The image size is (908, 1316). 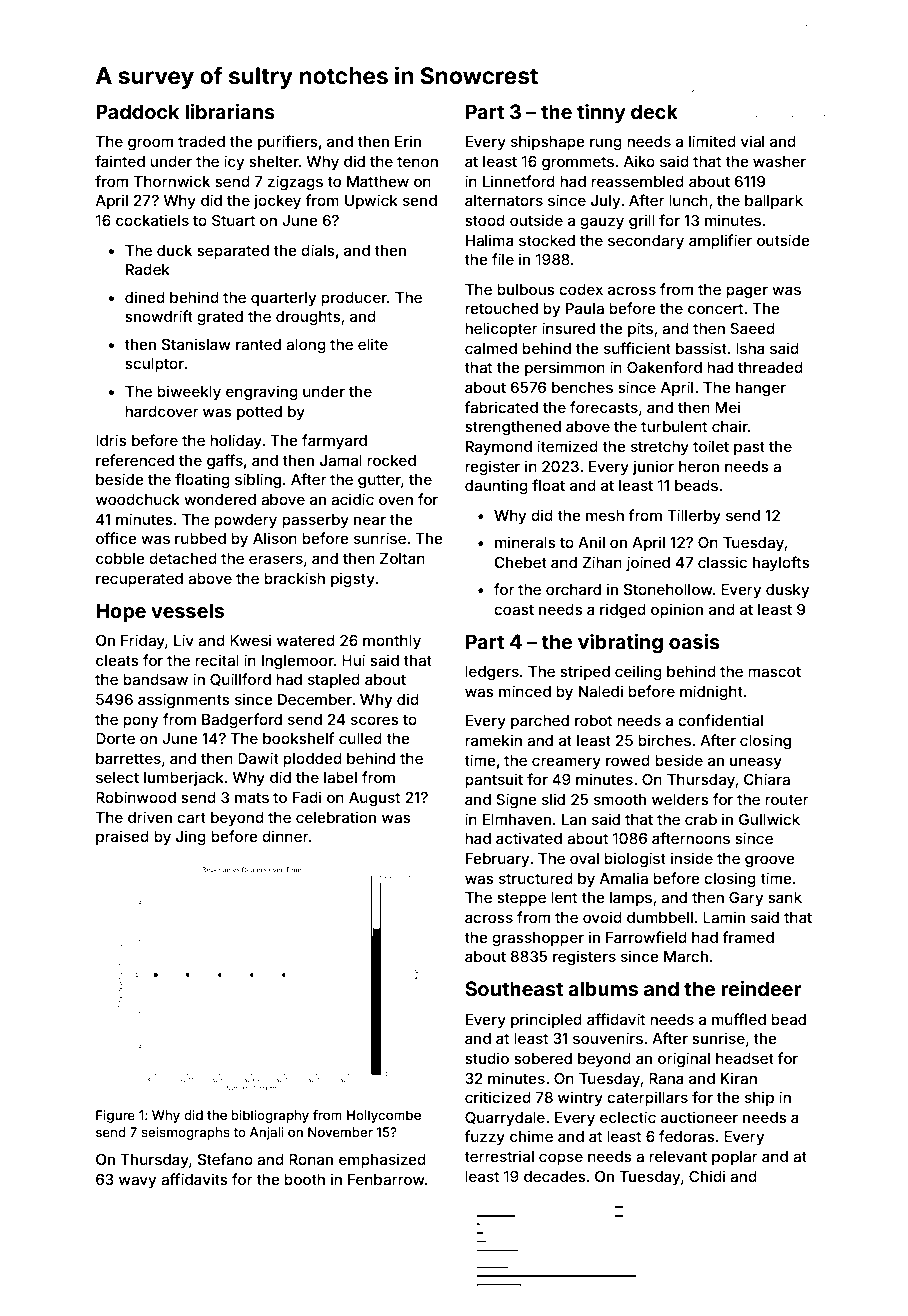 What do you see at coordinates (694, 516) in the screenshot?
I see `Tillerby` at bounding box center [694, 516].
